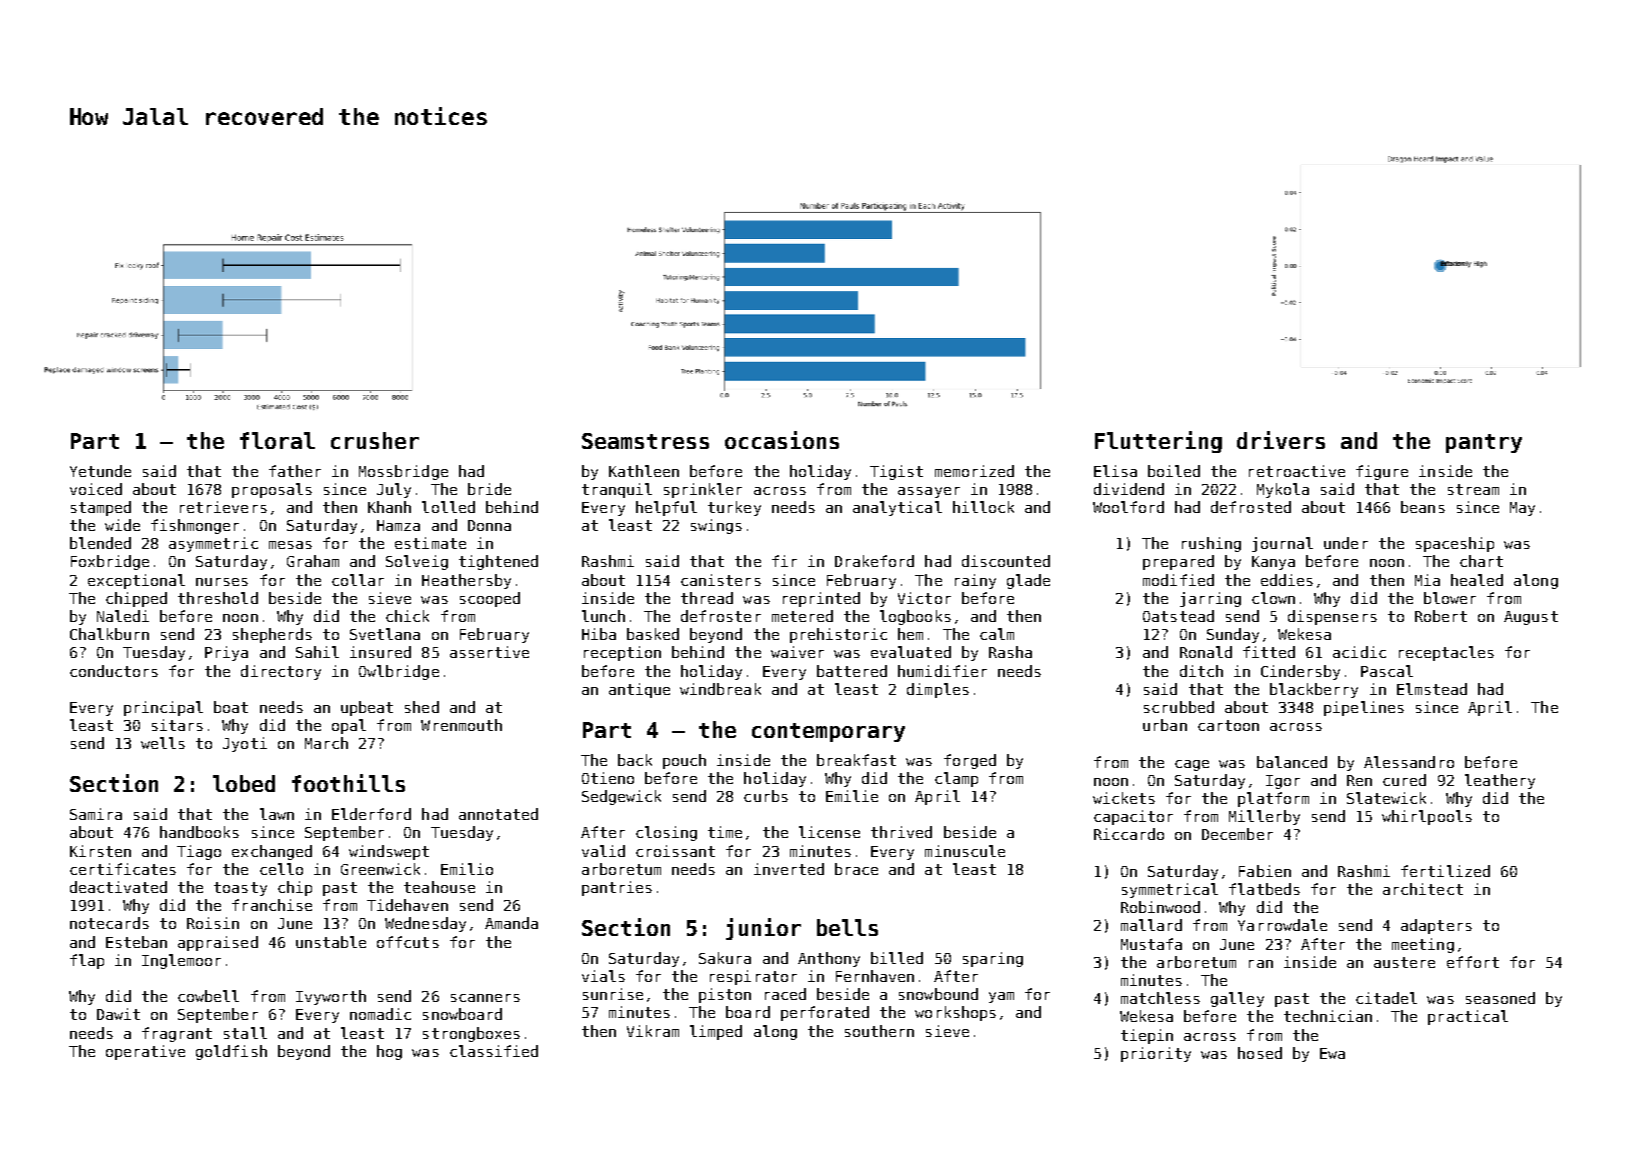  I want to click on galley, so click(1237, 999).
